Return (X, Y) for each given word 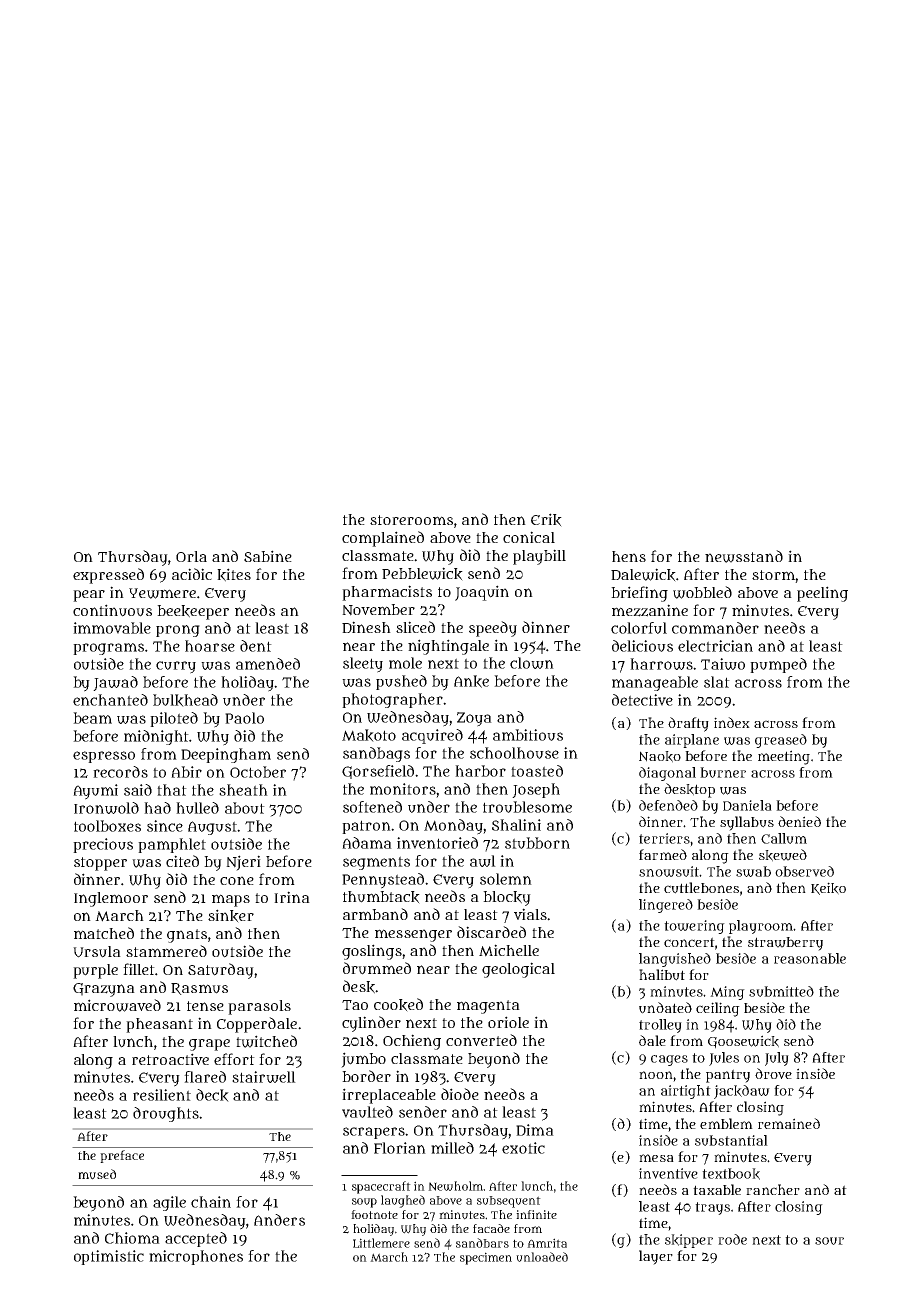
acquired (432, 736)
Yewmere (162, 593)
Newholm (456, 1186)
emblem (726, 1123)
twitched (266, 1041)
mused (97, 1174)
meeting (784, 757)
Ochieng (412, 1042)
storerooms (411, 520)
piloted (174, 719)
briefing (639, 594)
